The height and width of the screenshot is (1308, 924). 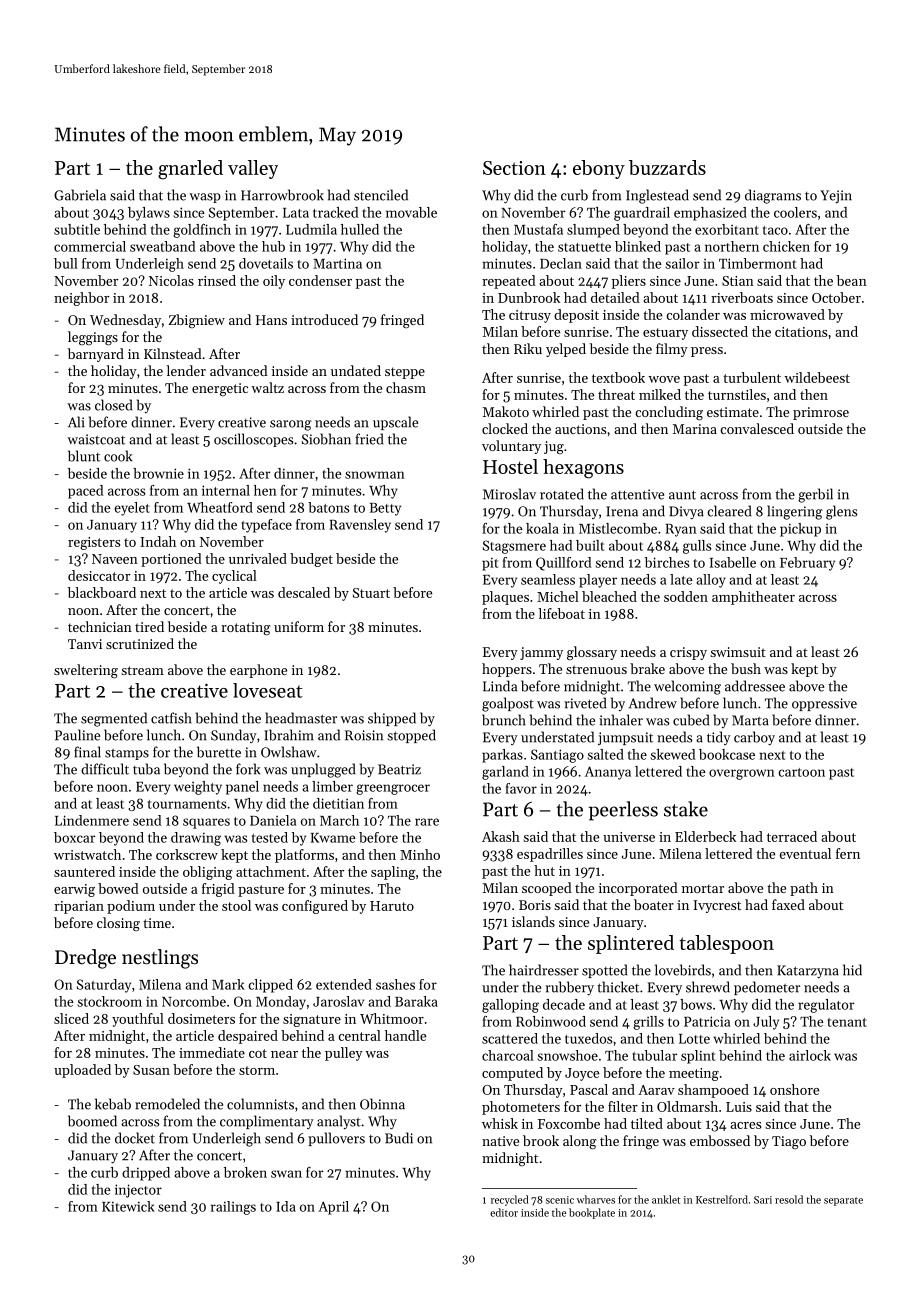 I want to click on hut, so click(x=544, y=870).
